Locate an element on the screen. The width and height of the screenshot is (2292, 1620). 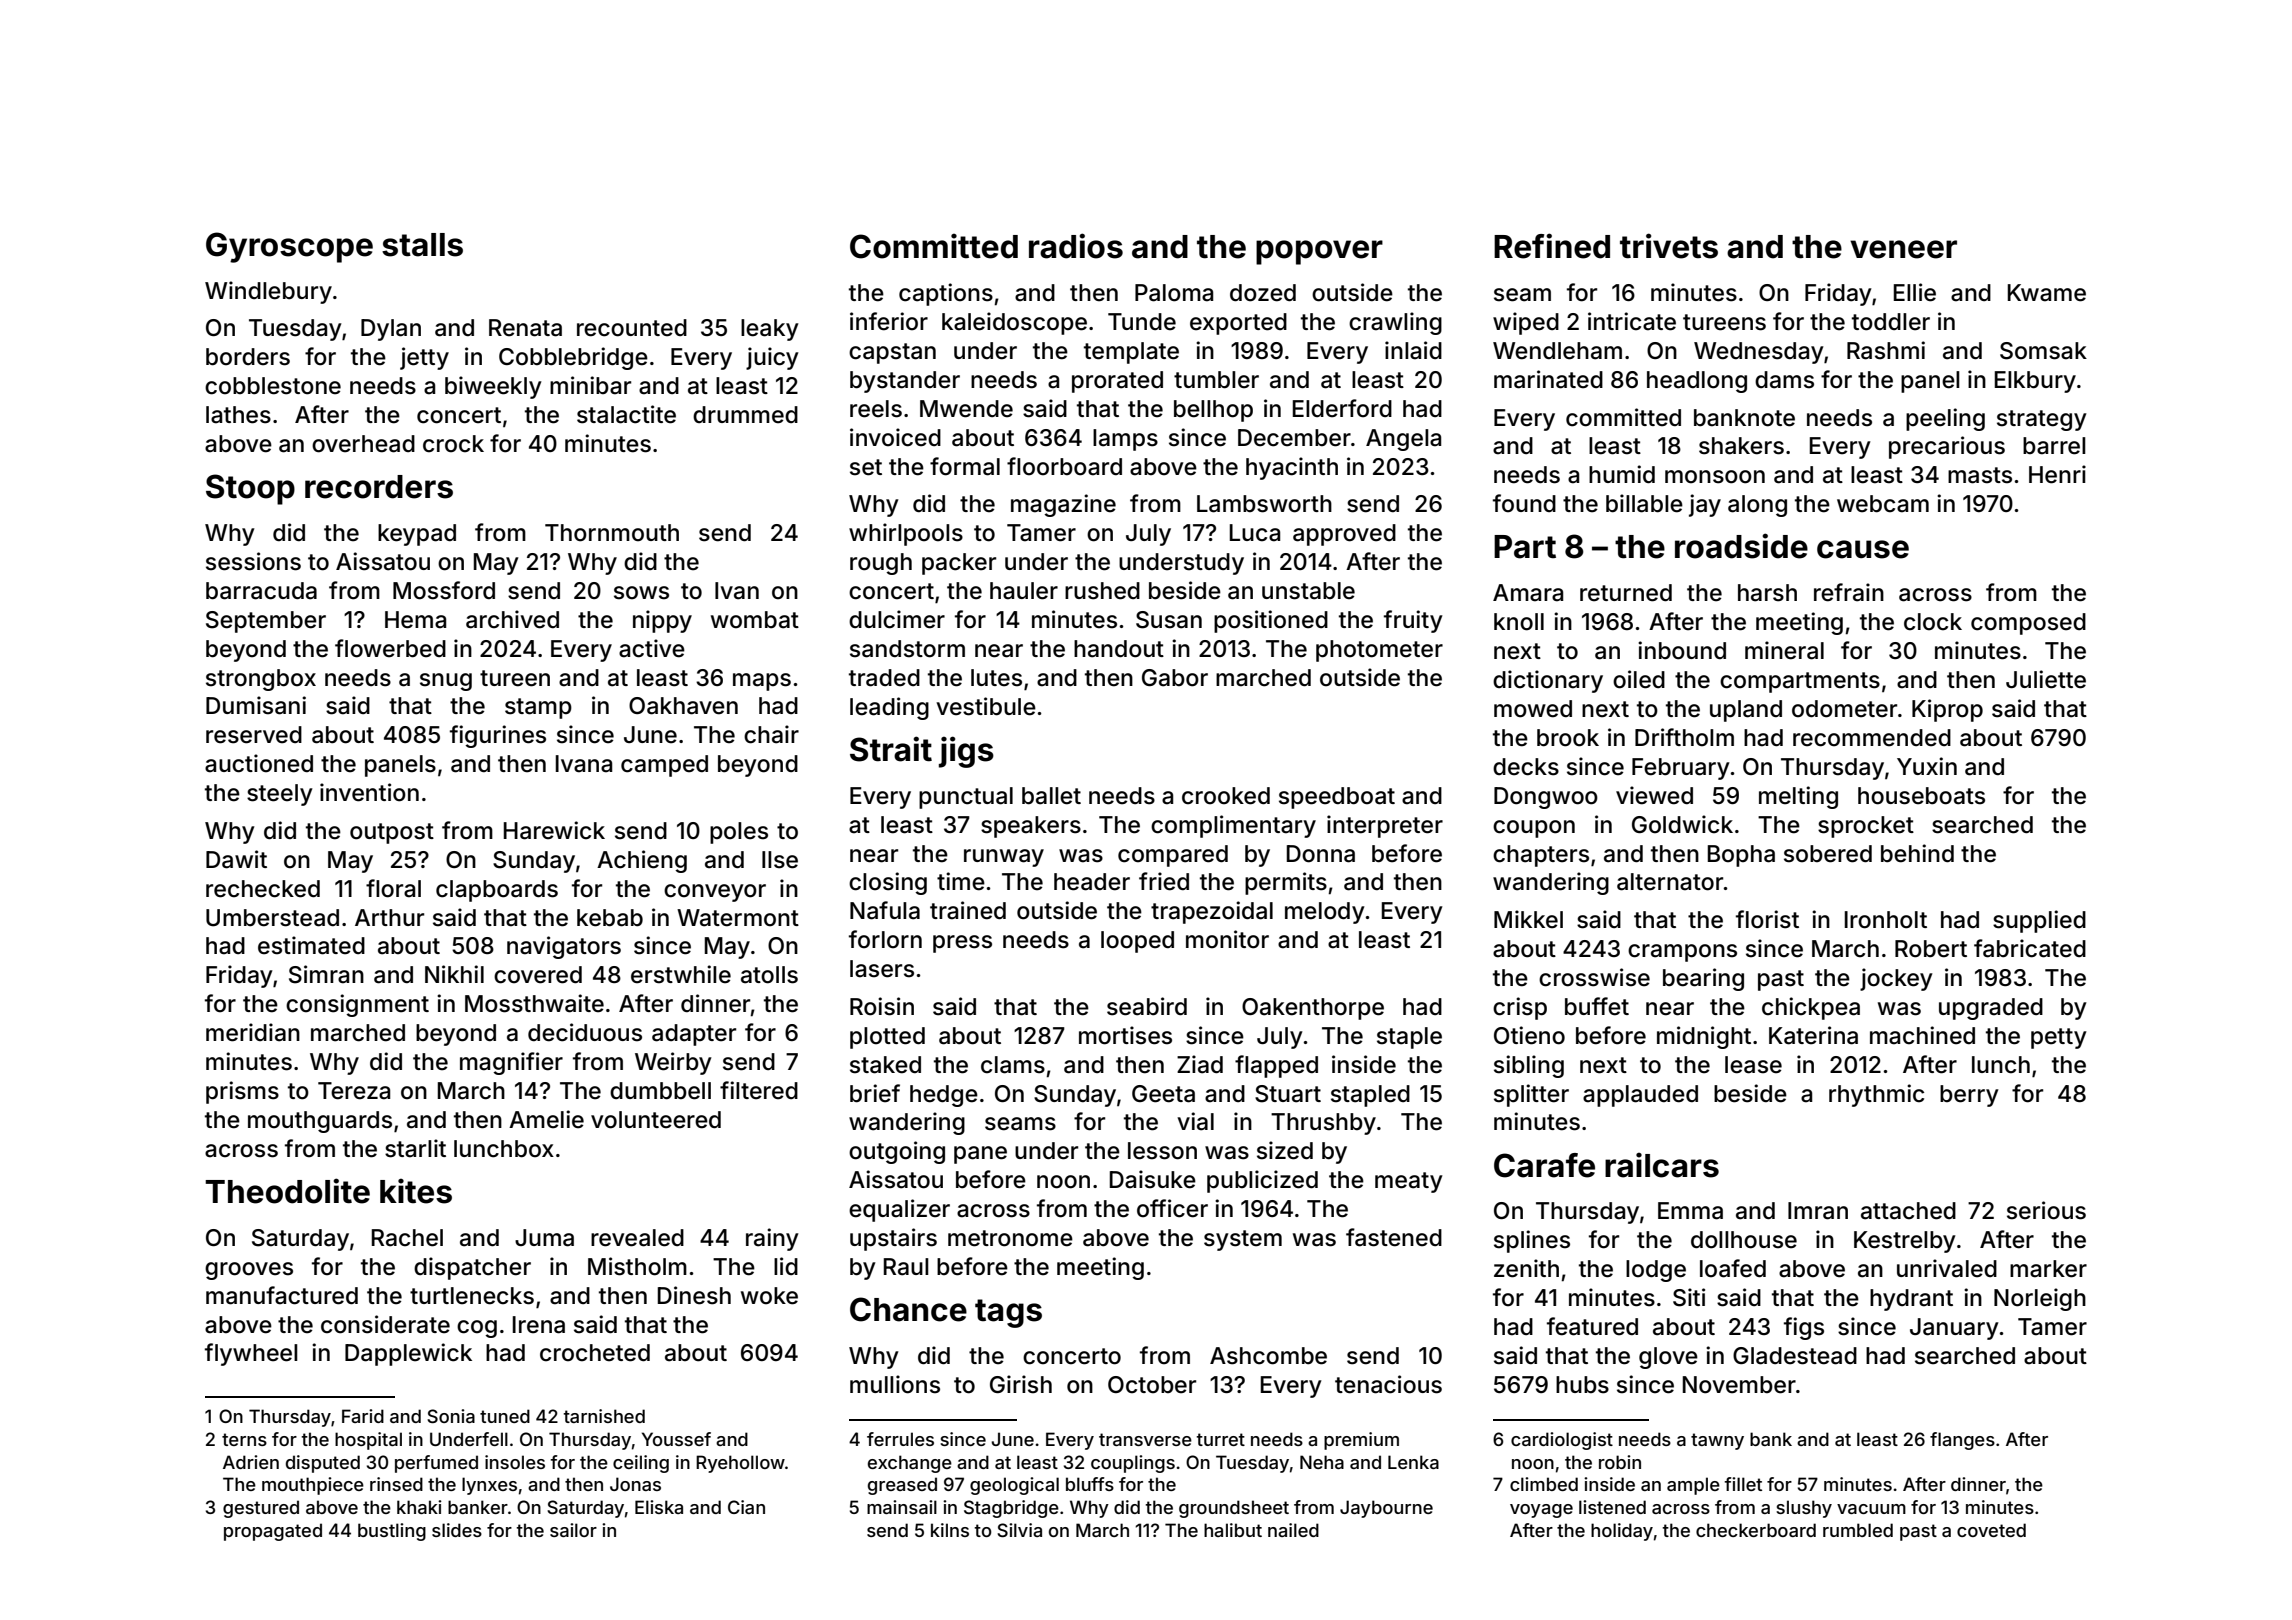
serious is located at coordinates (2046, 1210).
